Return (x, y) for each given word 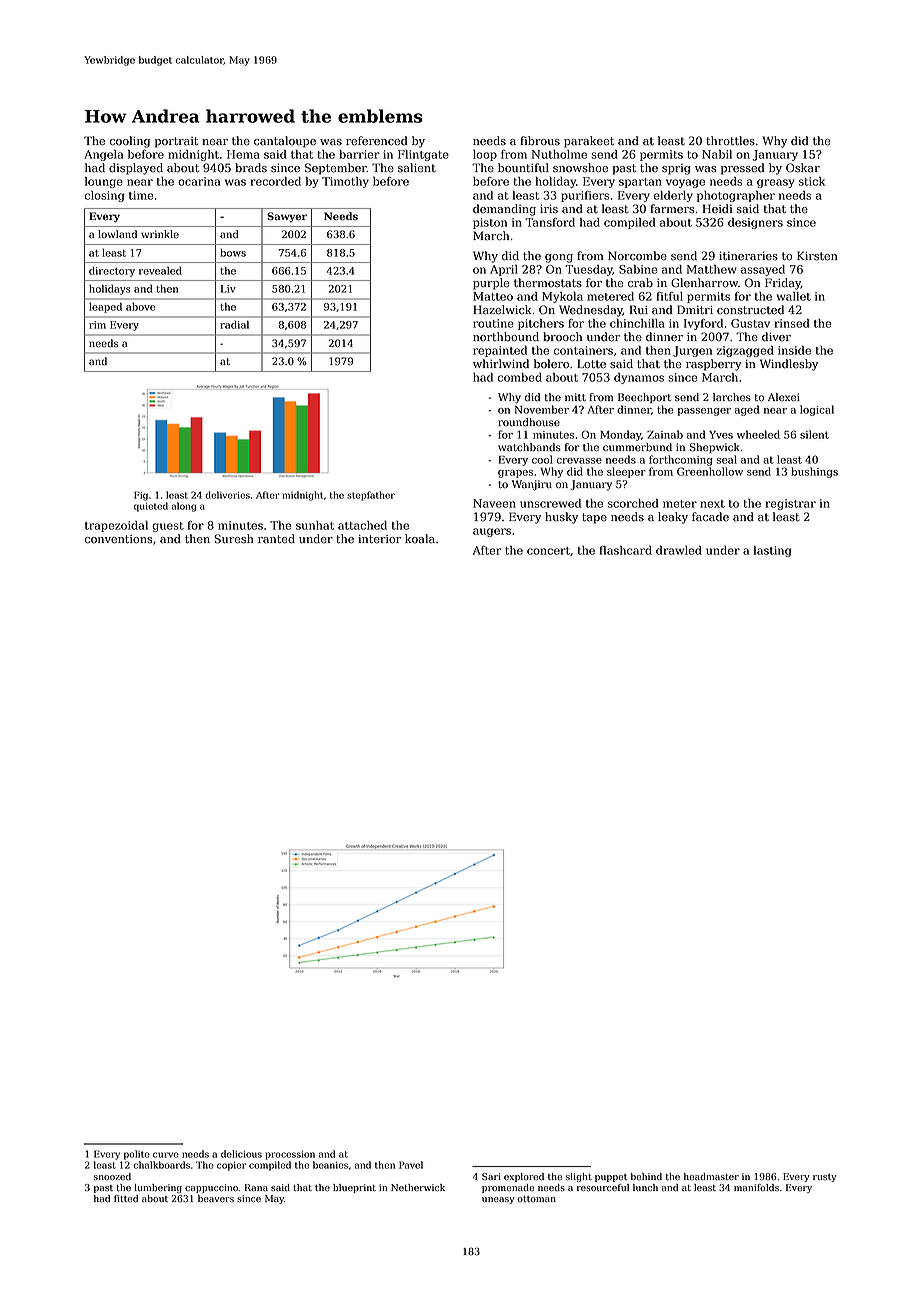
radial (234, 324)
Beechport (644, 398)
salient (417, 168)
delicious (241, 1154)
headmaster (711, 1176)
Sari (491, 1176)
